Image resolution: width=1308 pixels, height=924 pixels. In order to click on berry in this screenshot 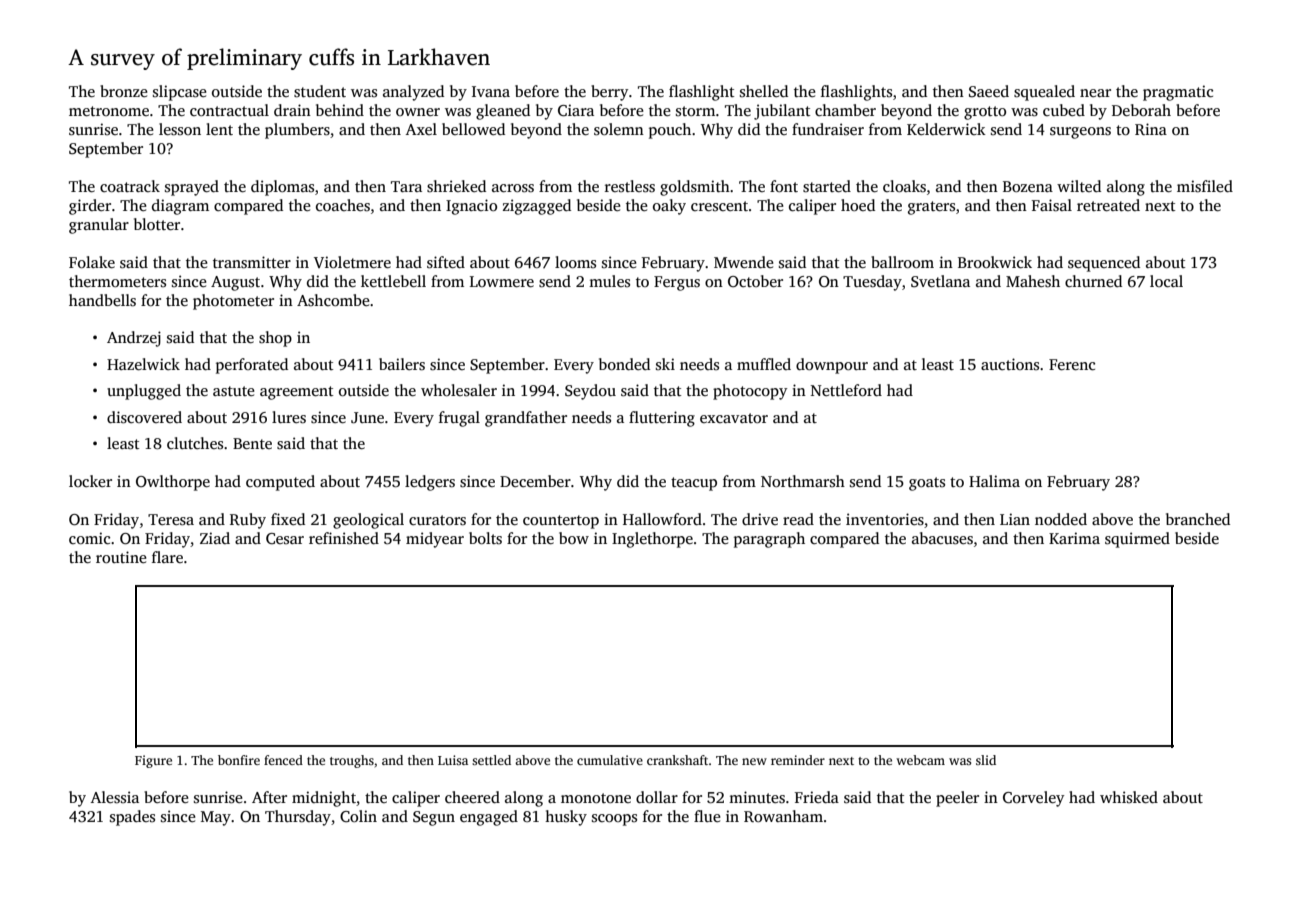, I will do `click(609, 93)`.
